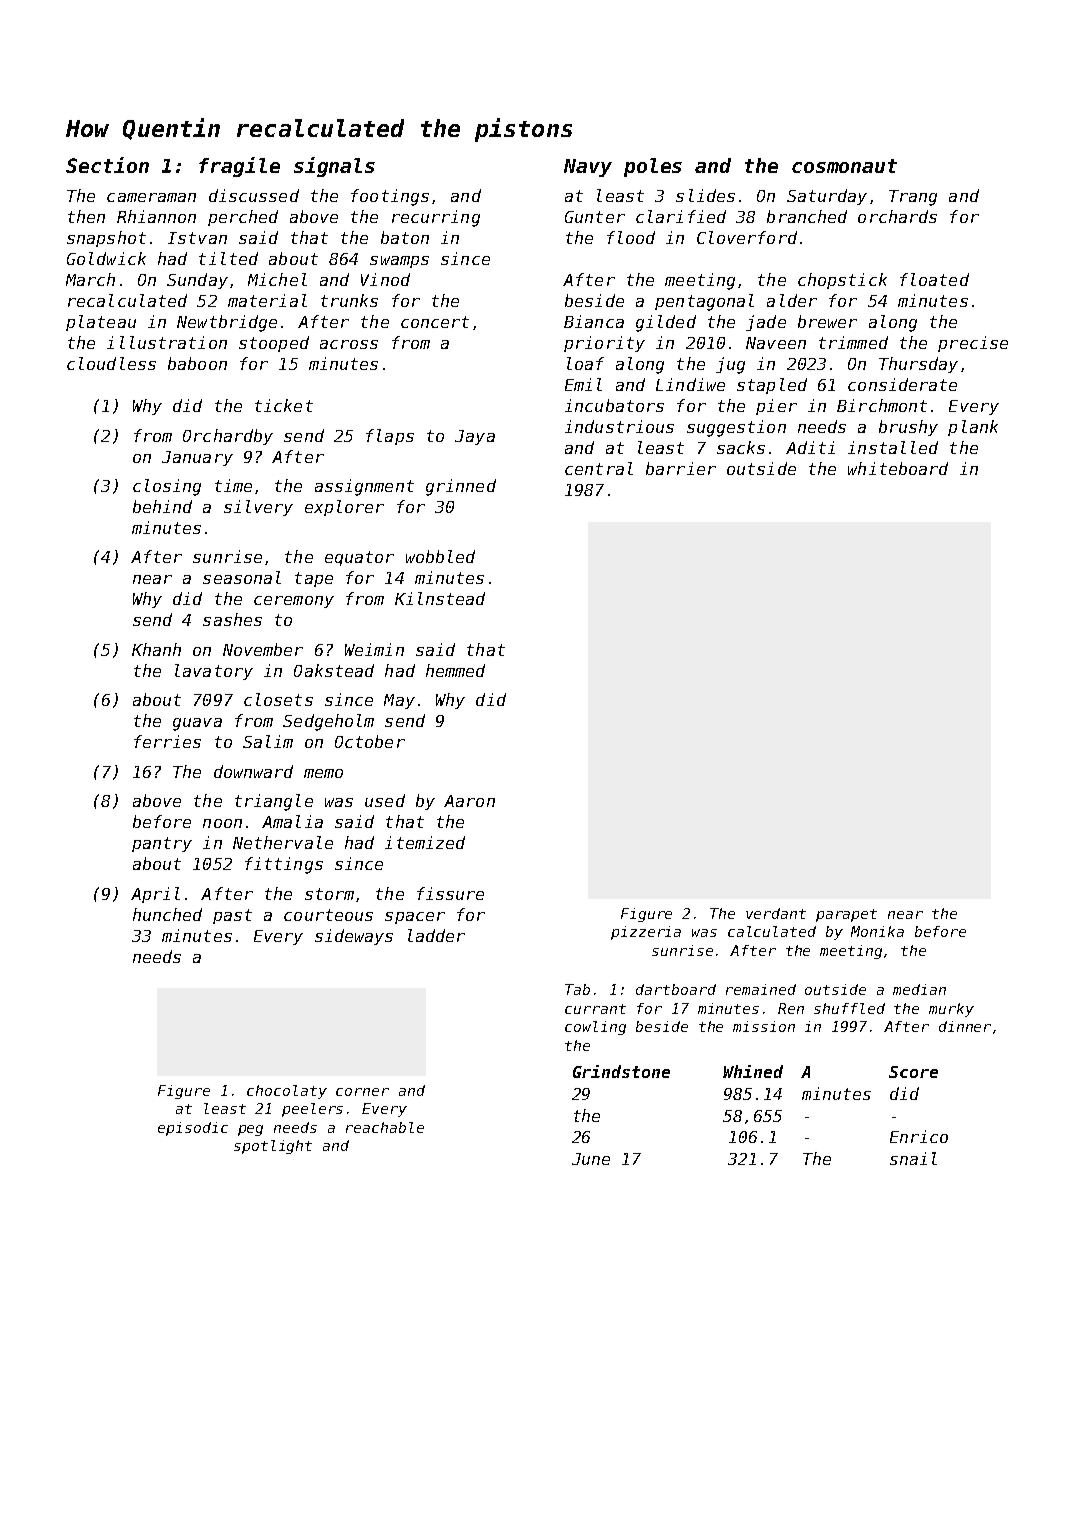 This screenshot has width=1081, height=1530. I want to click on Navy, so click(588, 168).
